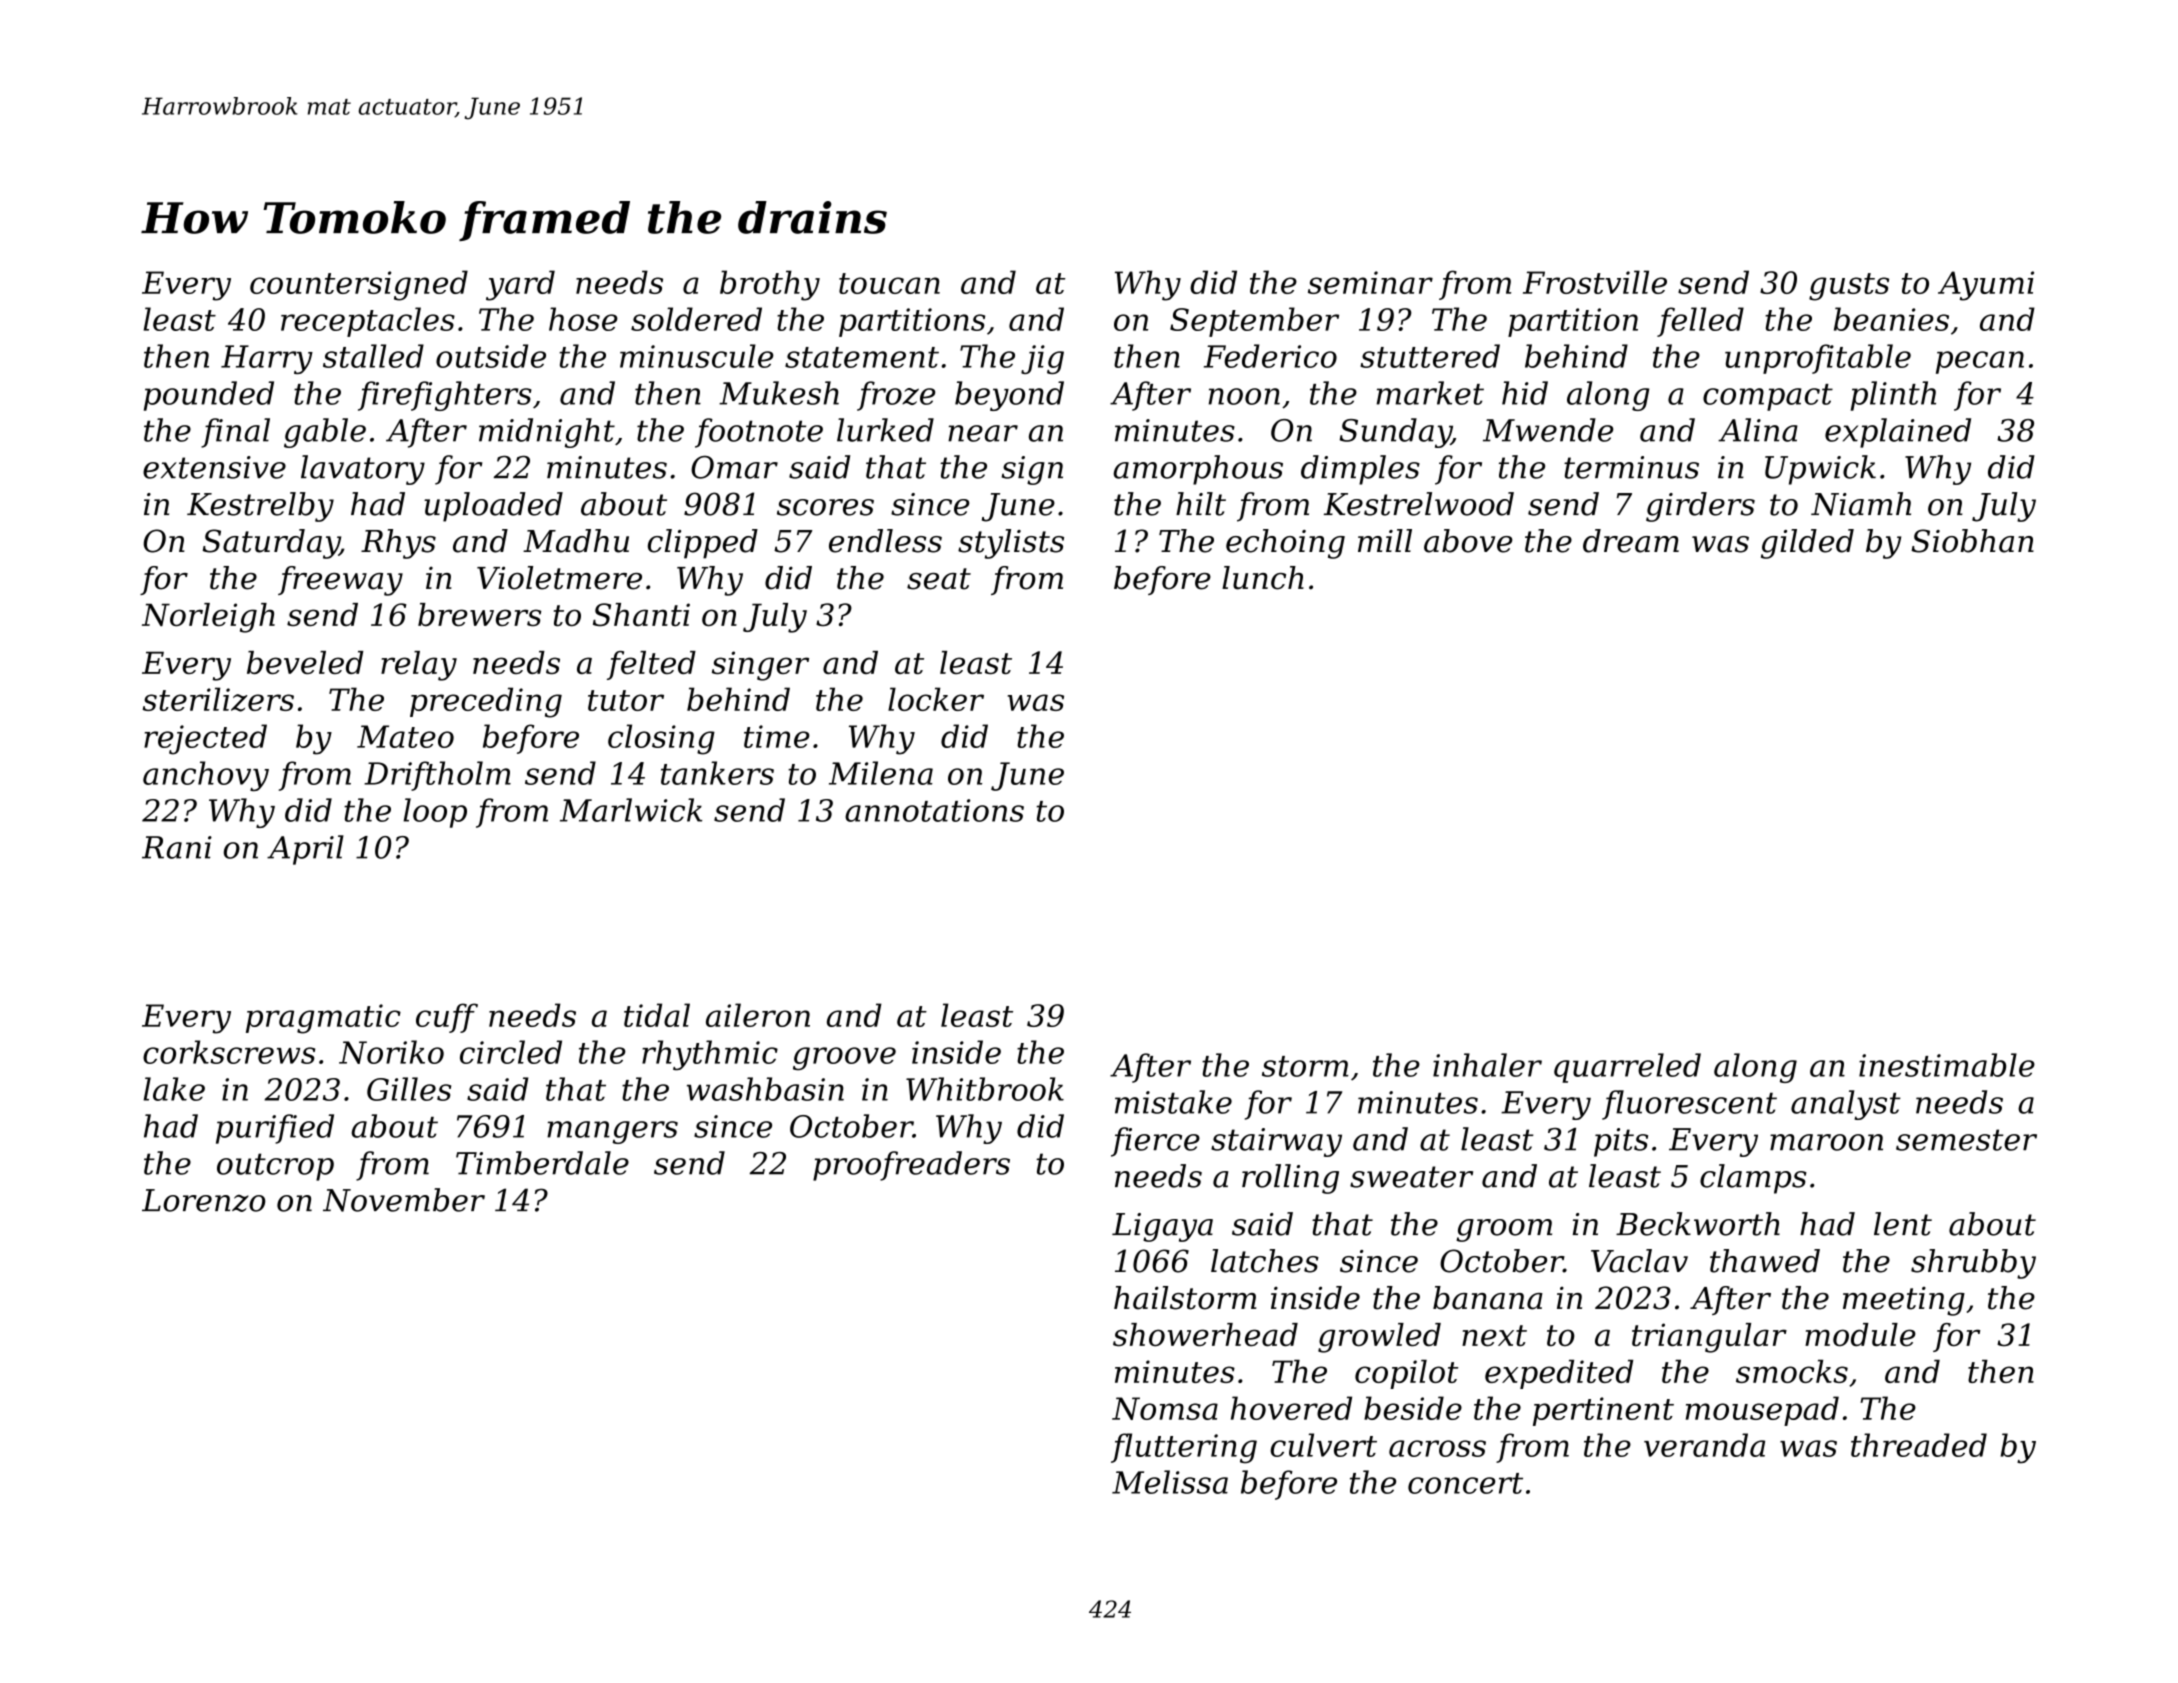 The height and width of the image is (1683, 2178). Describe the element at coordinates (1290, 1179) in the image. I see `rolling` at that location.
